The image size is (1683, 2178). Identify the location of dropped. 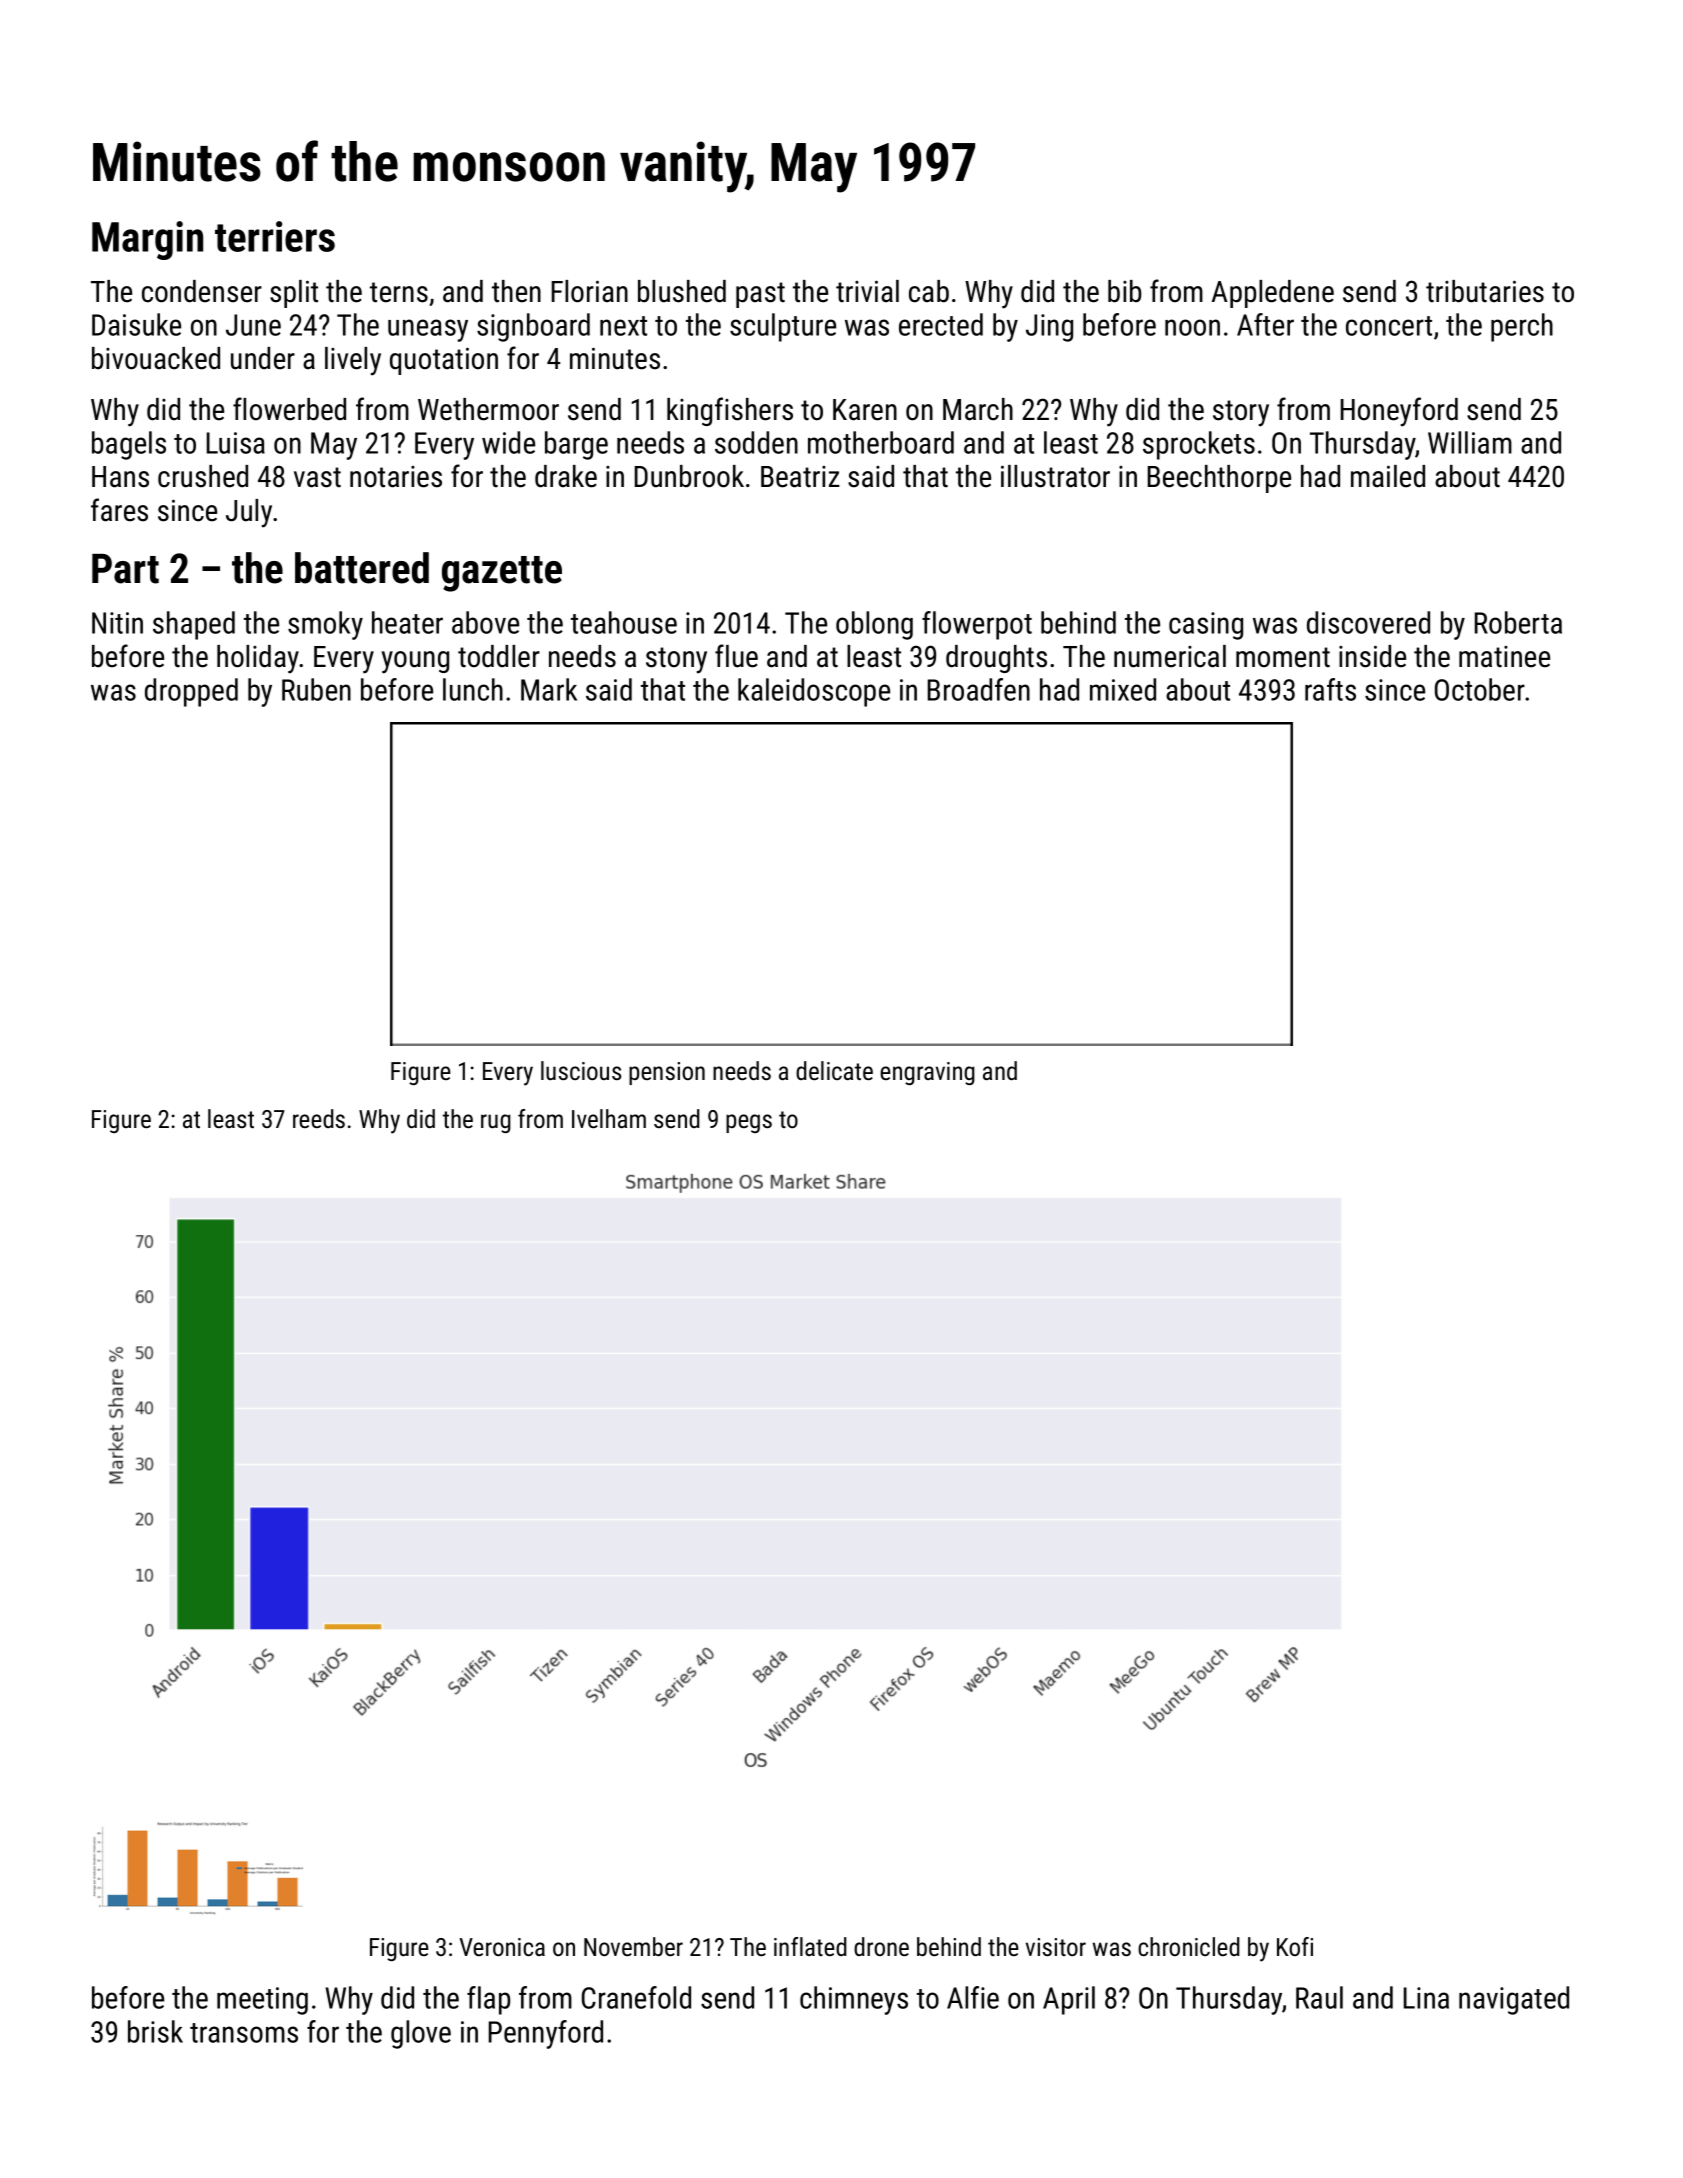
(191, 692).
